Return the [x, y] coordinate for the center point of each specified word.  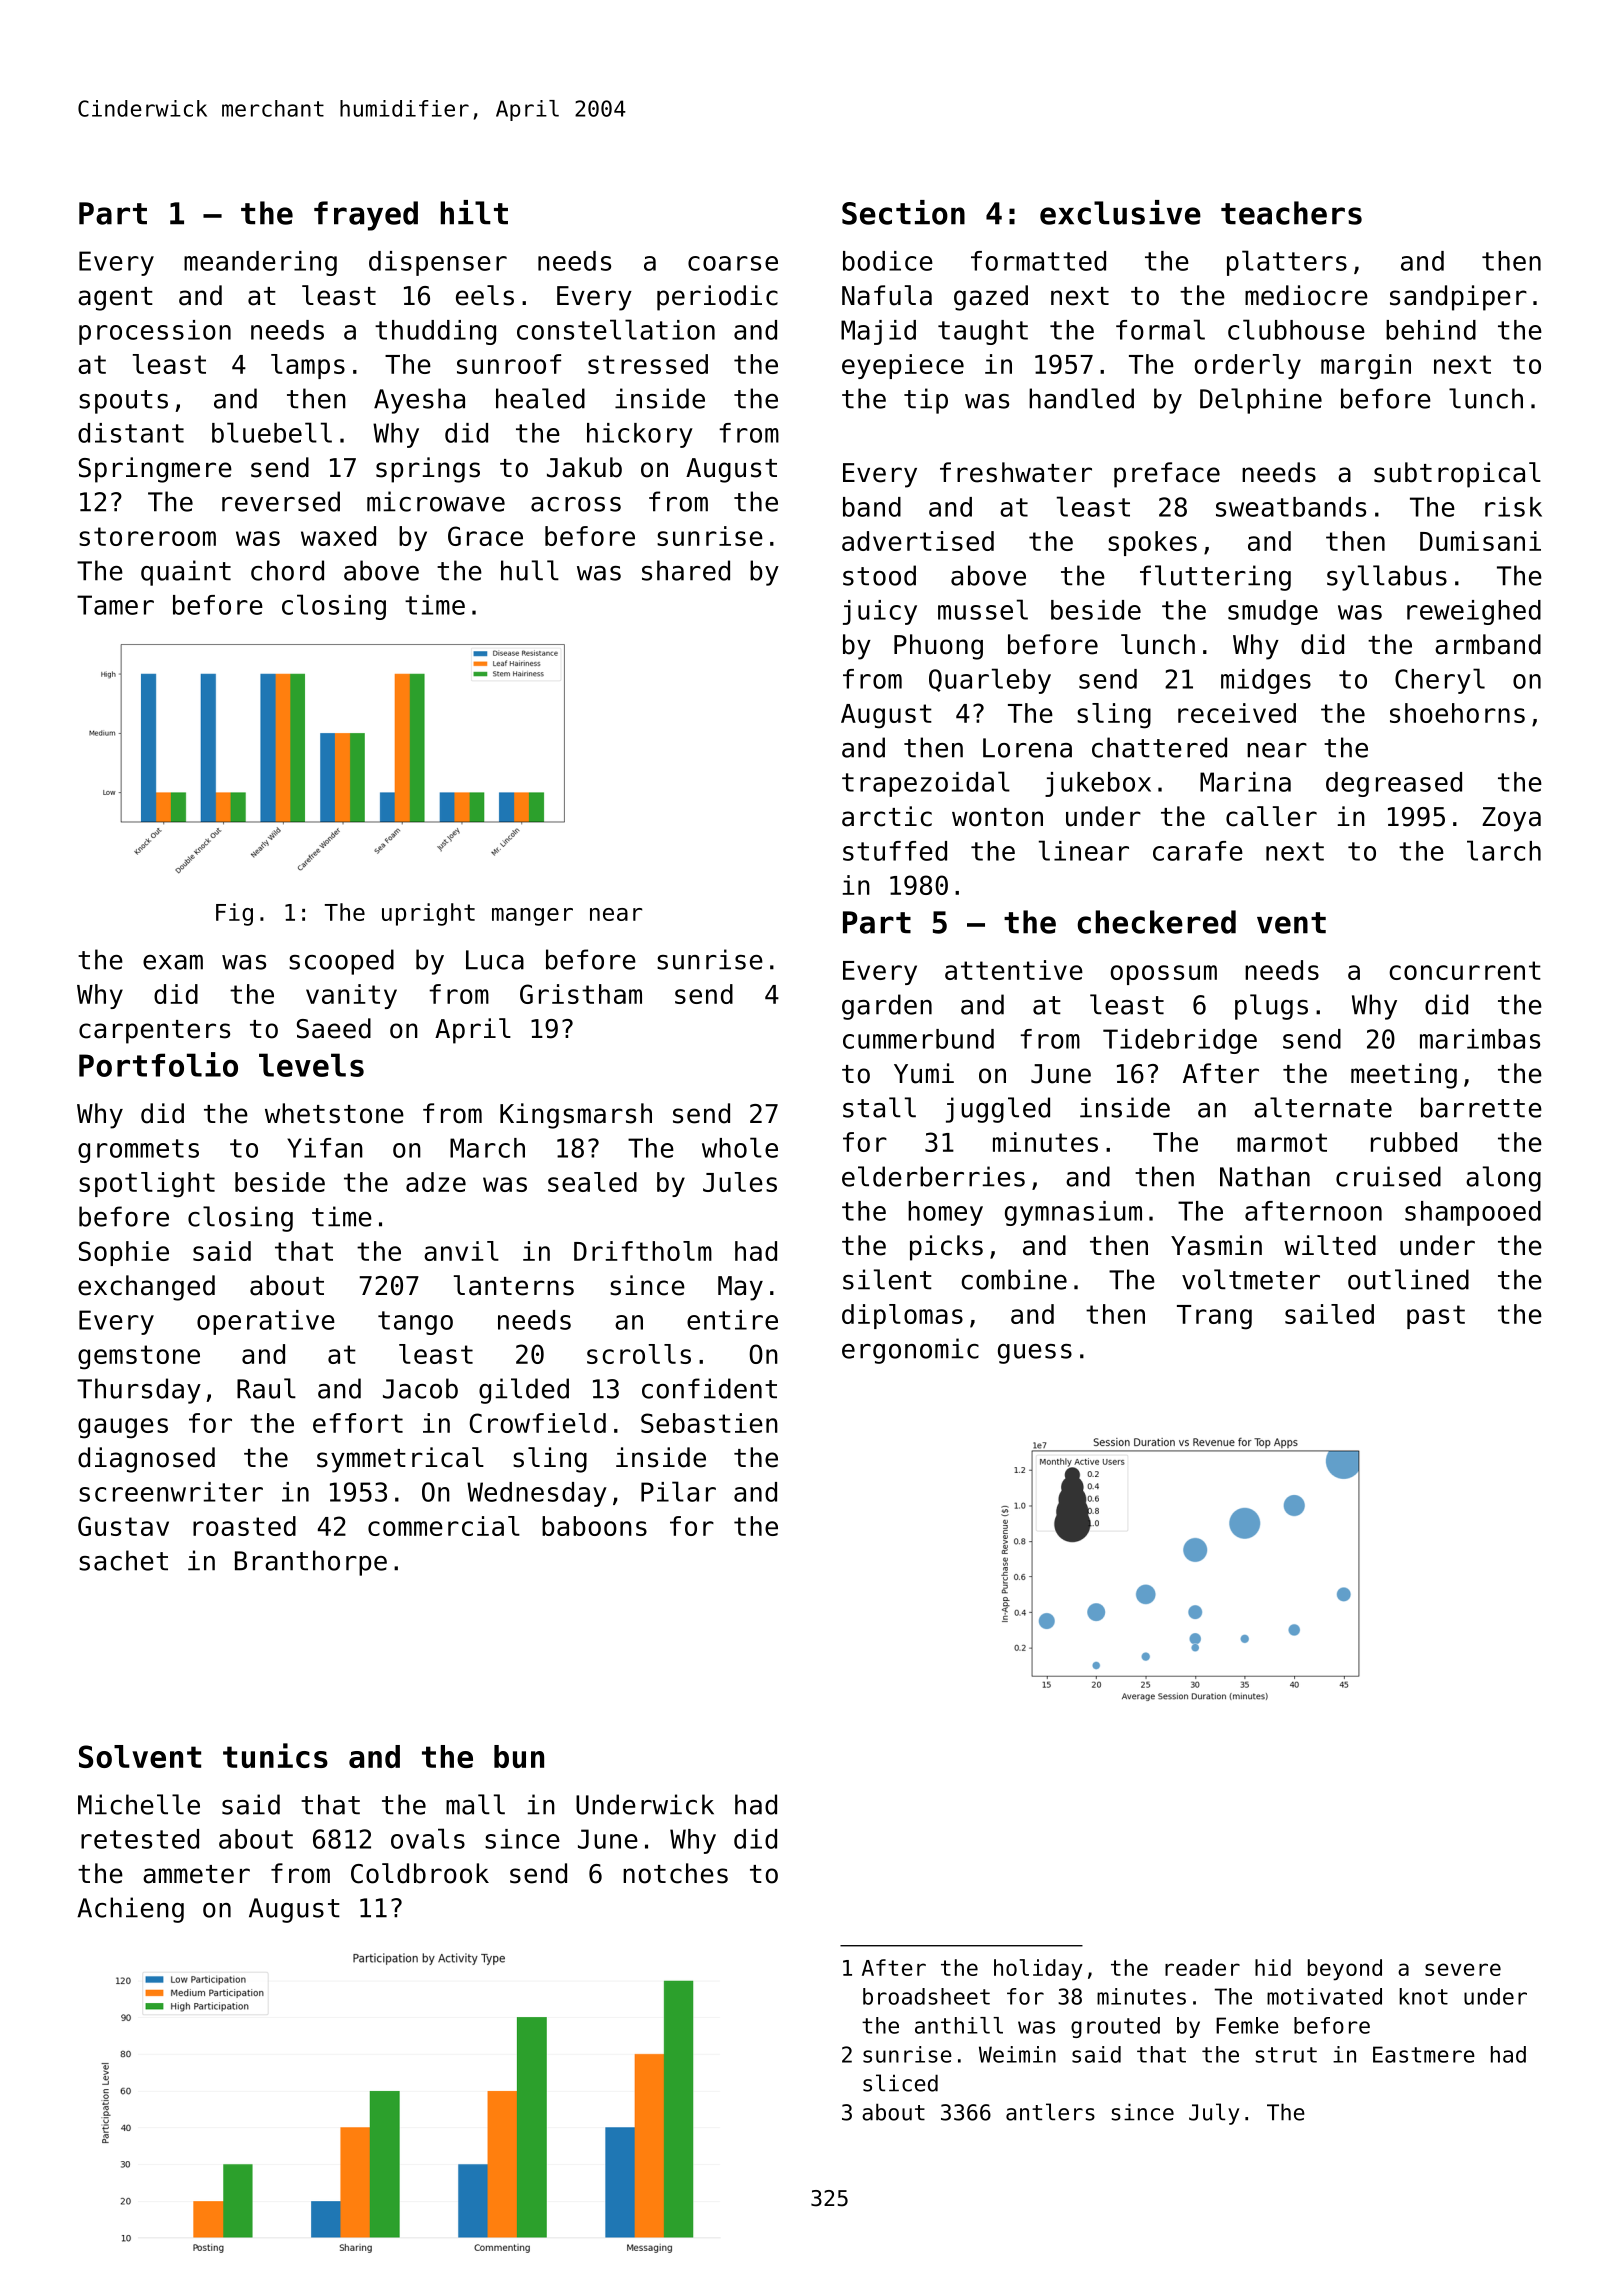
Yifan [325, 1148]
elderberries [933, 1176]
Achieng [130, 1910]
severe [1463, 1969]
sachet [123, 1560]
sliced [900, 2083]
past [1436, 1317]
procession [155, 332]
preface [1167, 475]
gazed [991, 298]
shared [686, 570]
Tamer [115, 605]
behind [1431, 330]
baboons [594, 1526]
